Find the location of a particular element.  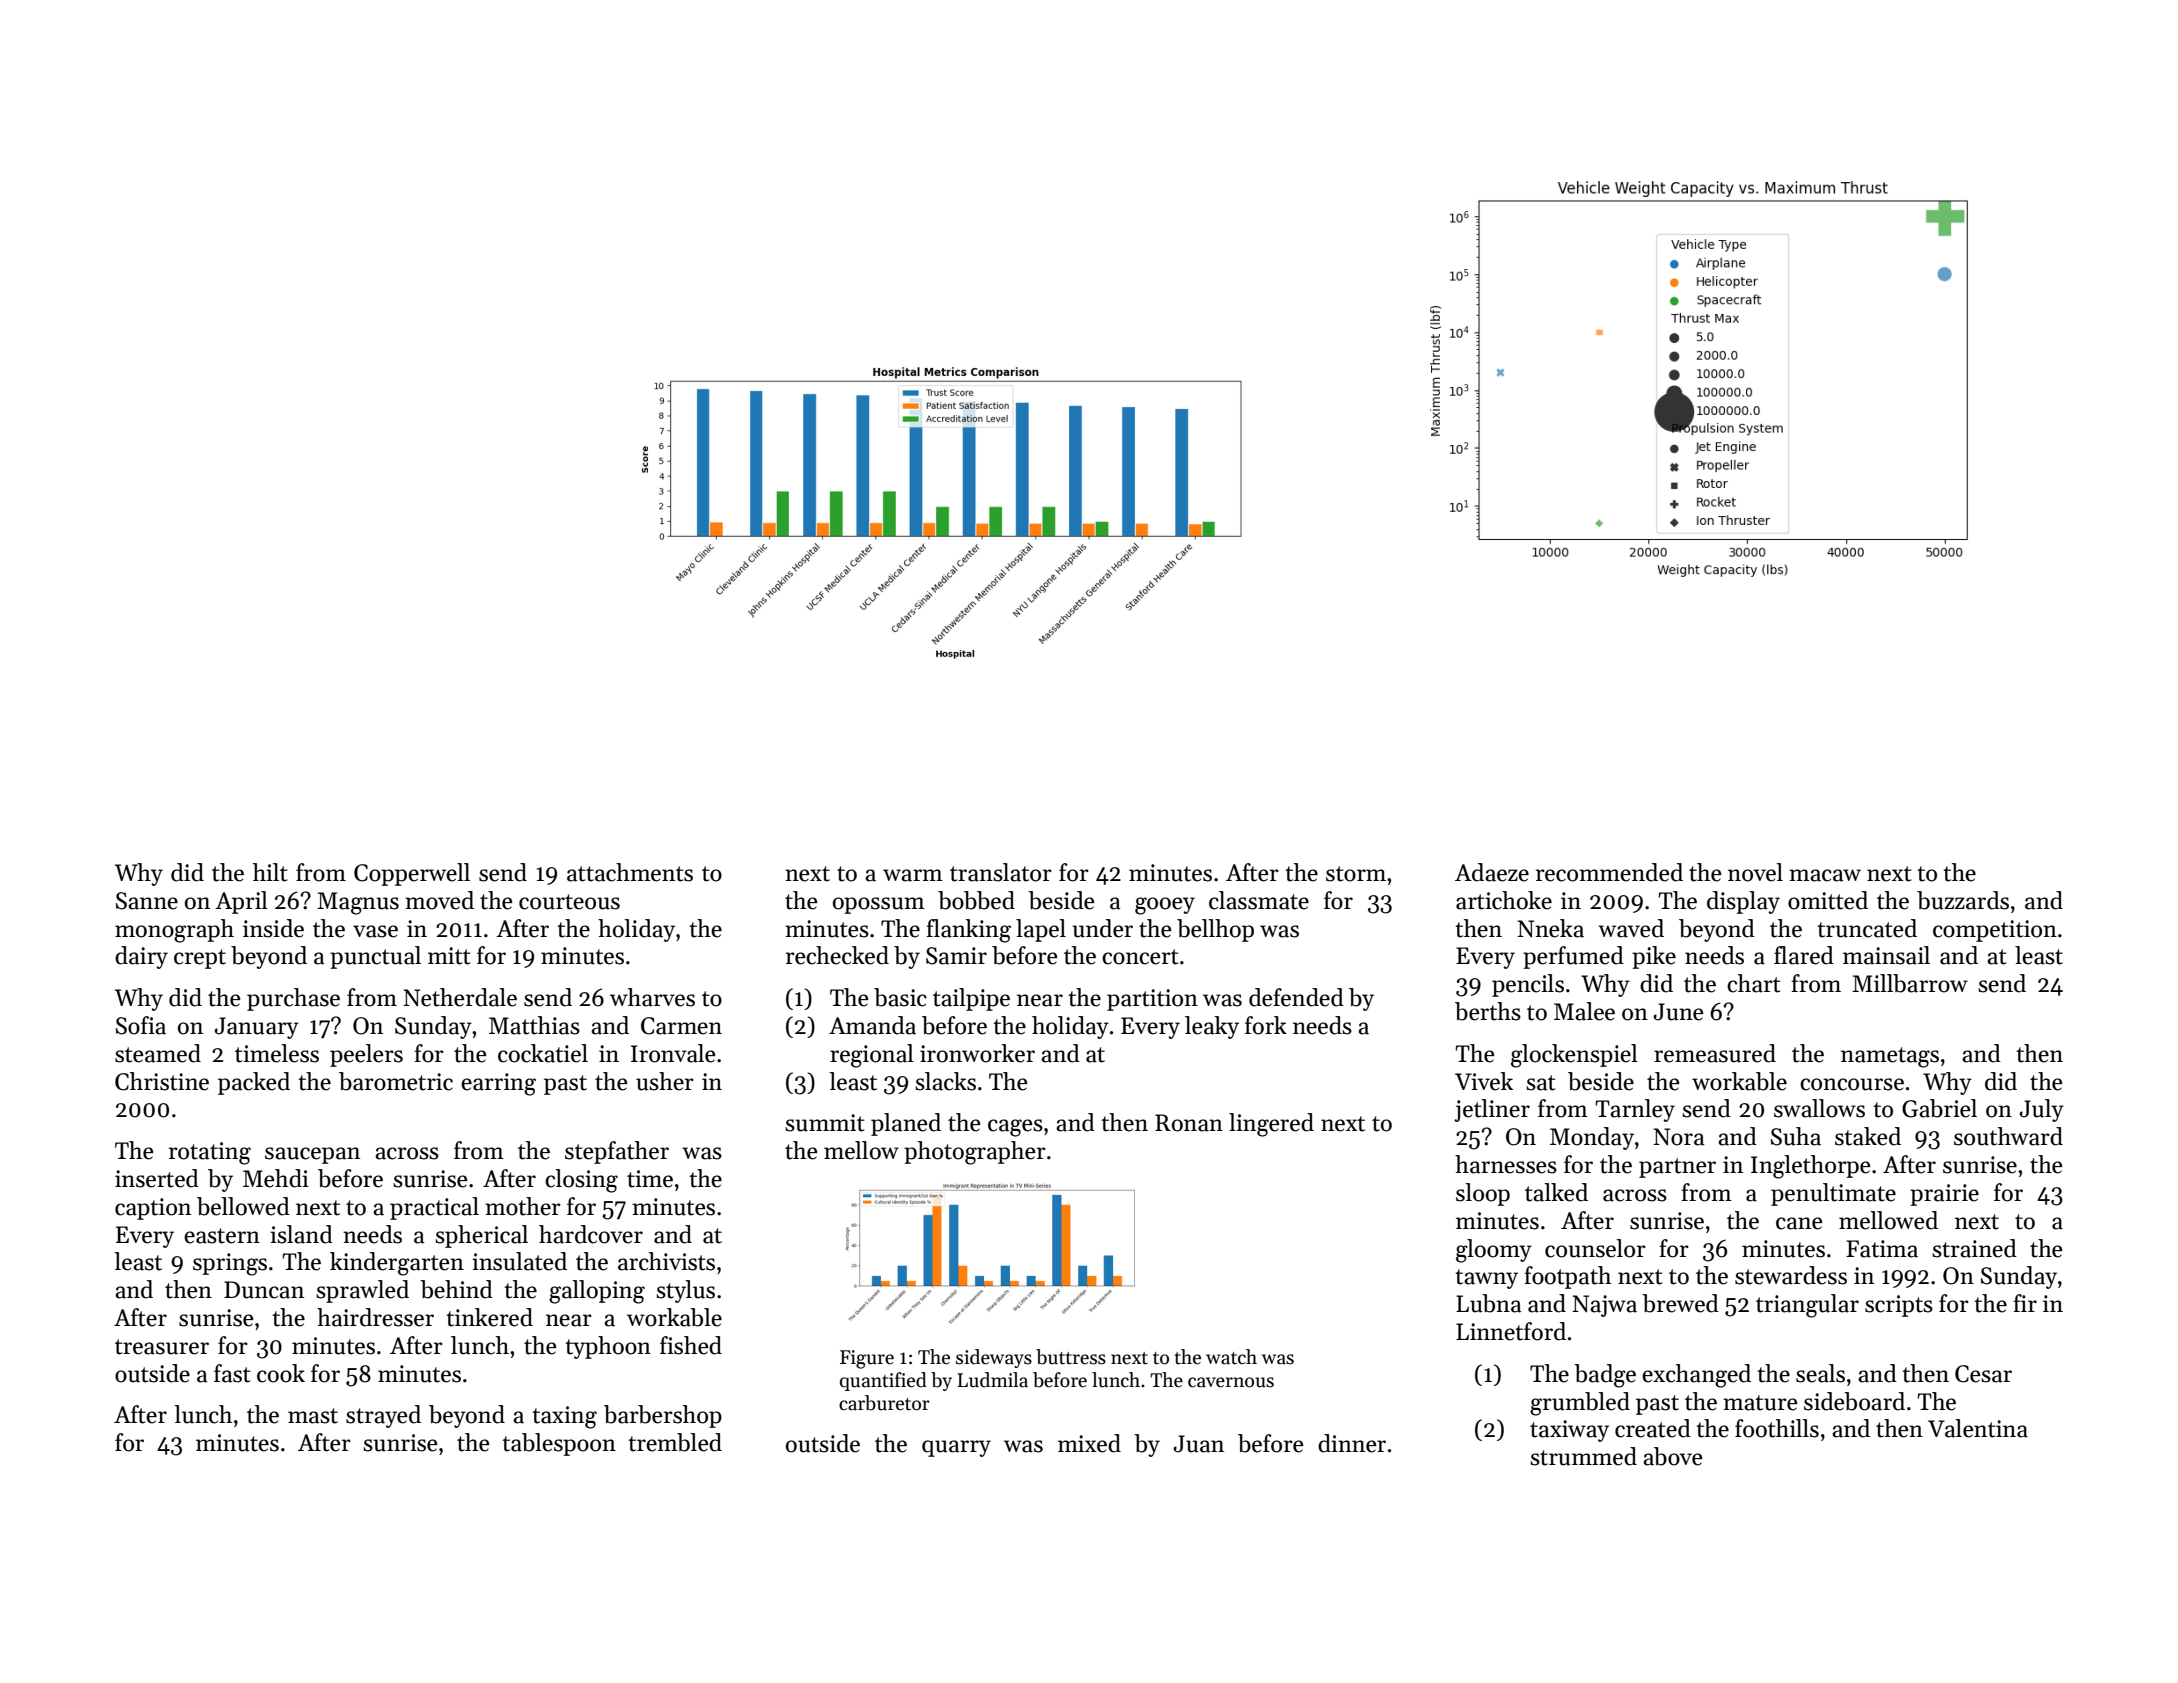

Matthias is located at coordinates (534, 1025).
